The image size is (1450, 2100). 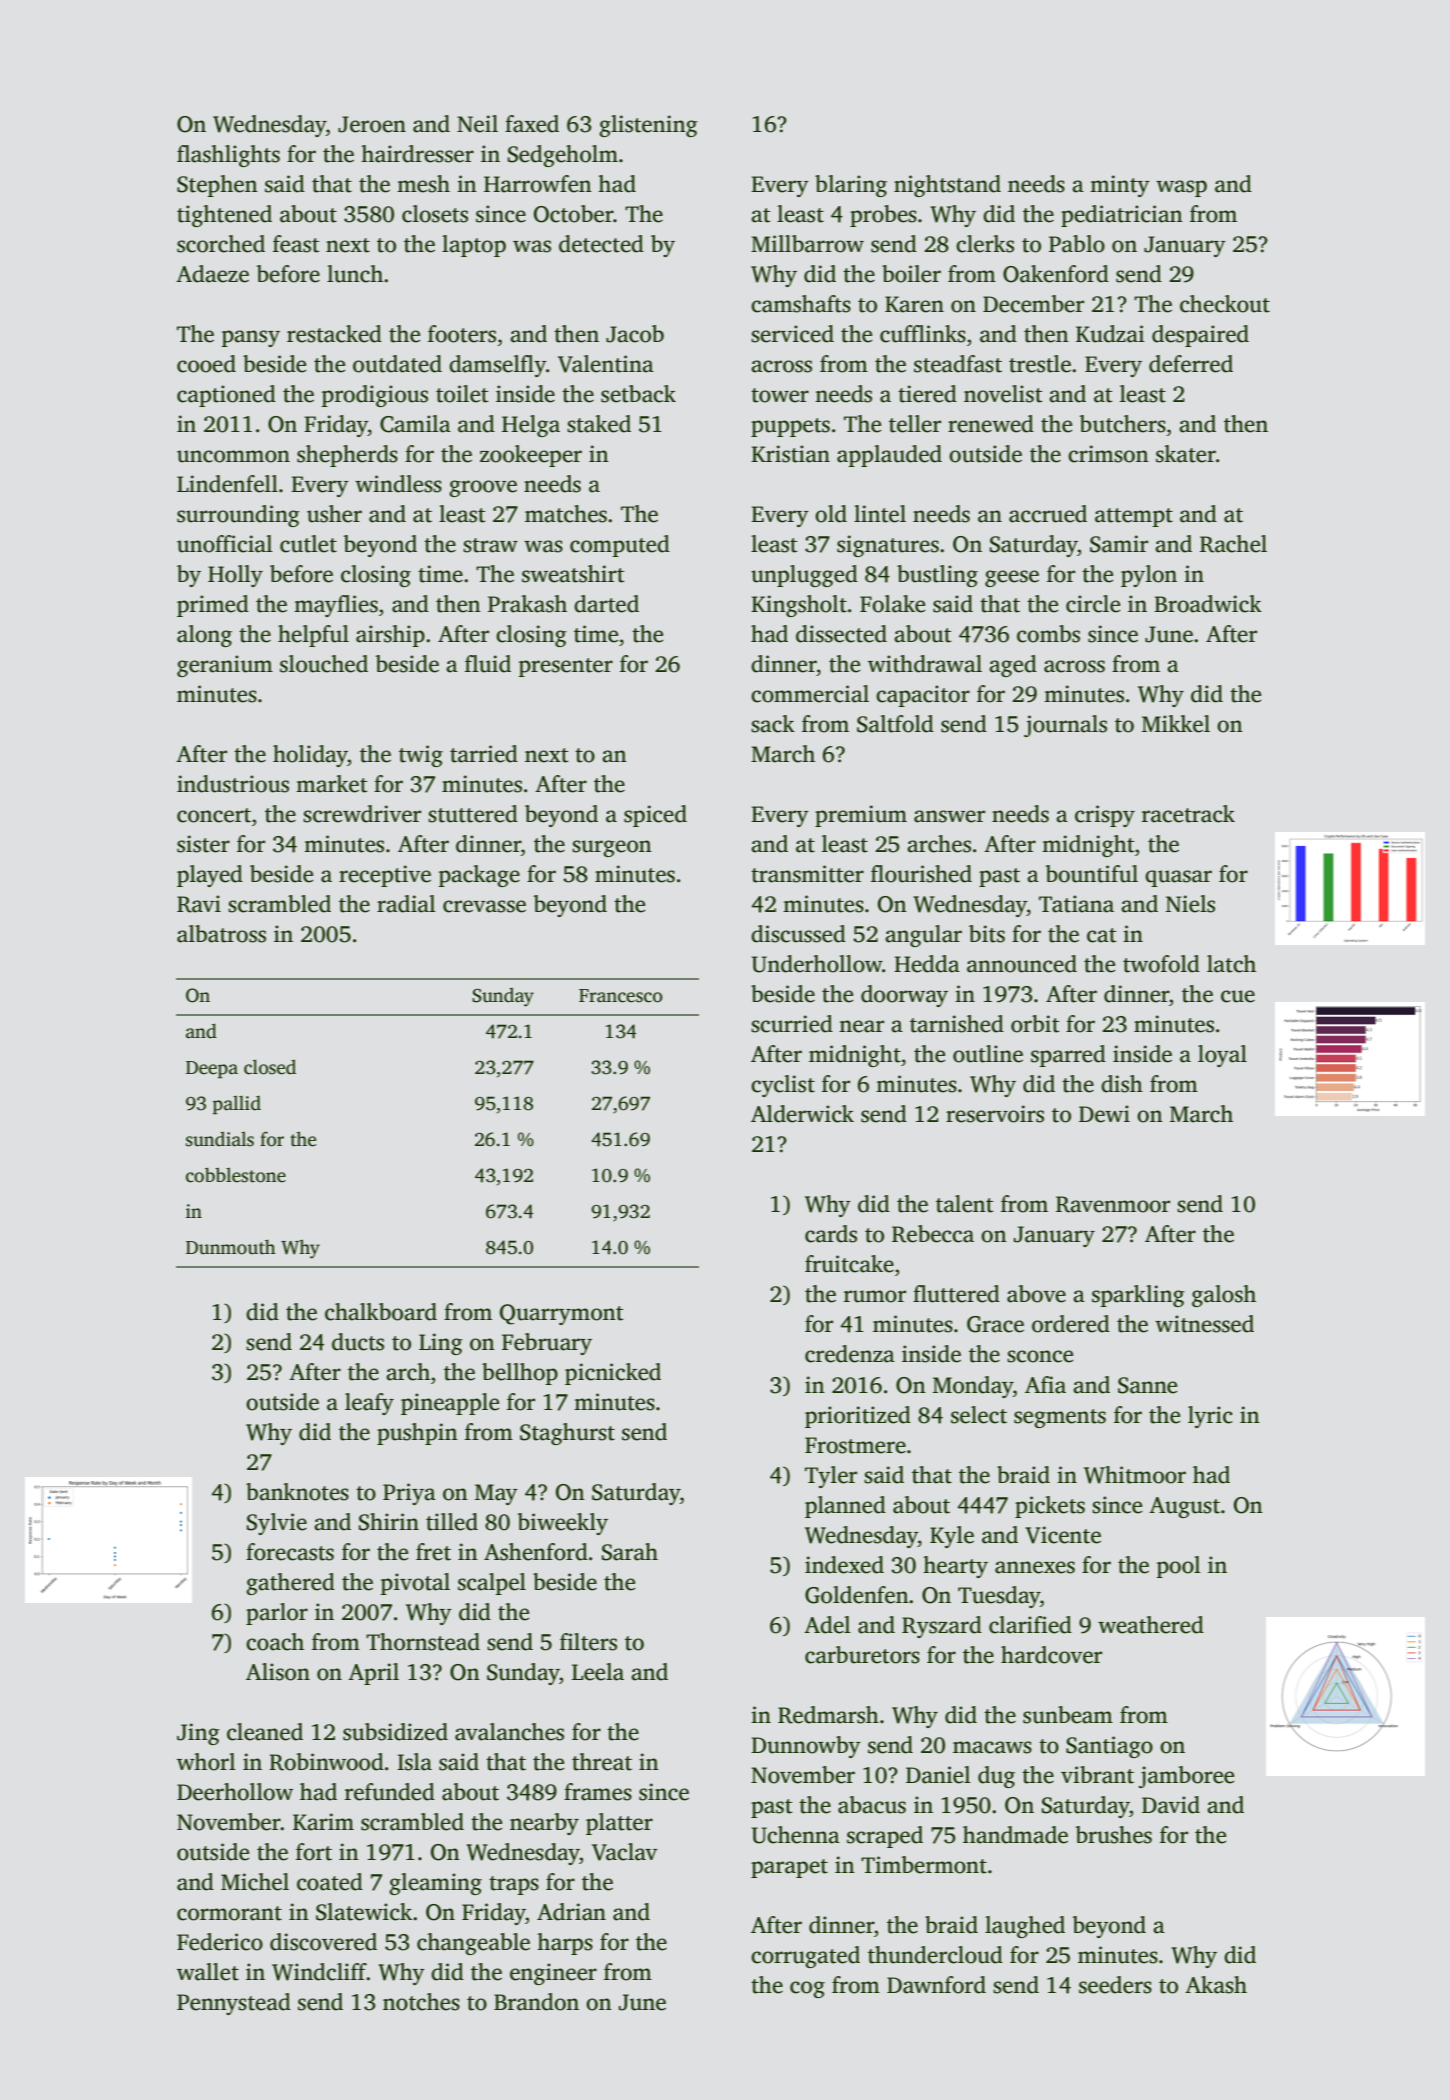 I want to click on Pennystead, so click(x=234, y=2004).
